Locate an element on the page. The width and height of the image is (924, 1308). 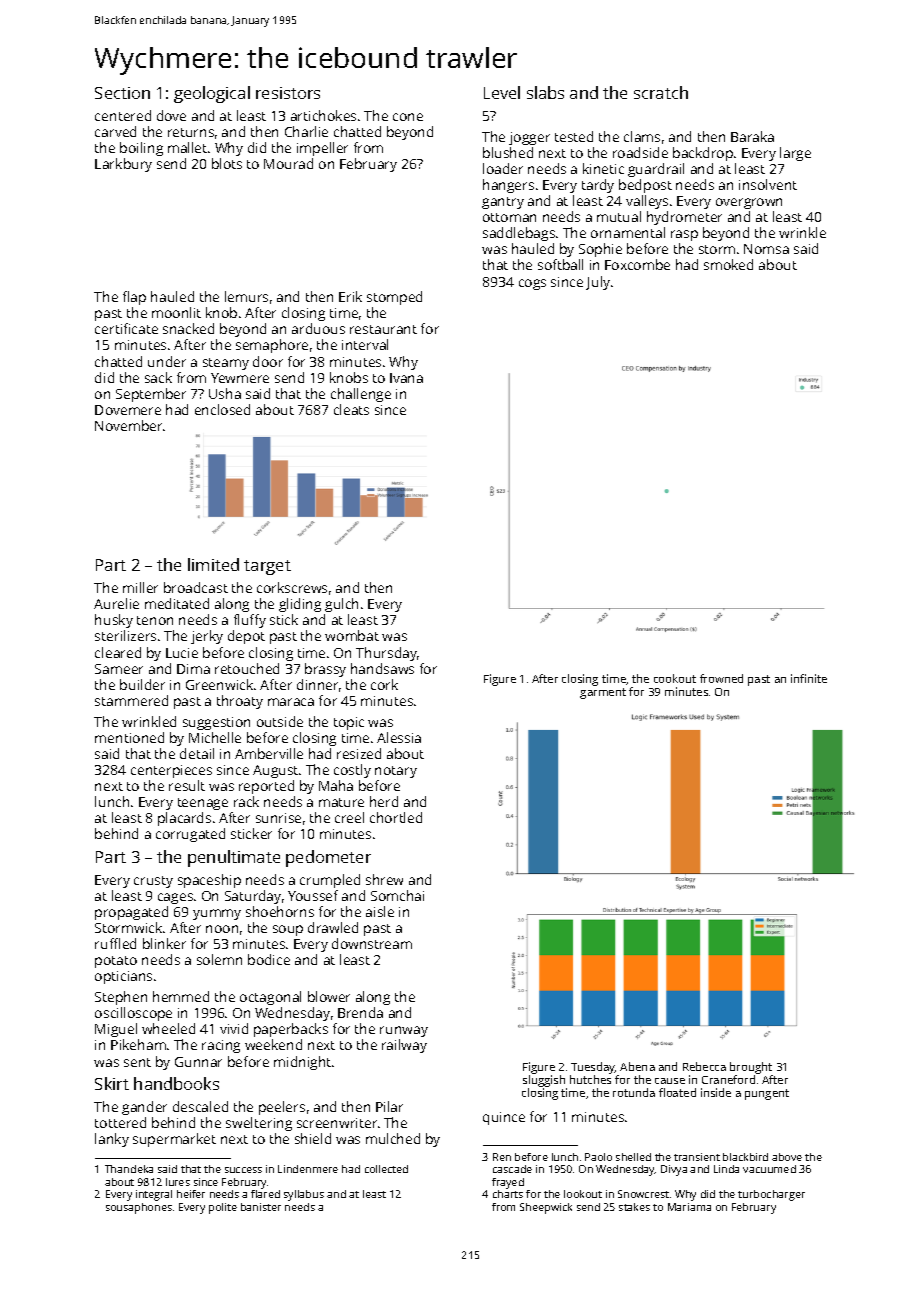
suggestion is located at coordinates (216, 723).
